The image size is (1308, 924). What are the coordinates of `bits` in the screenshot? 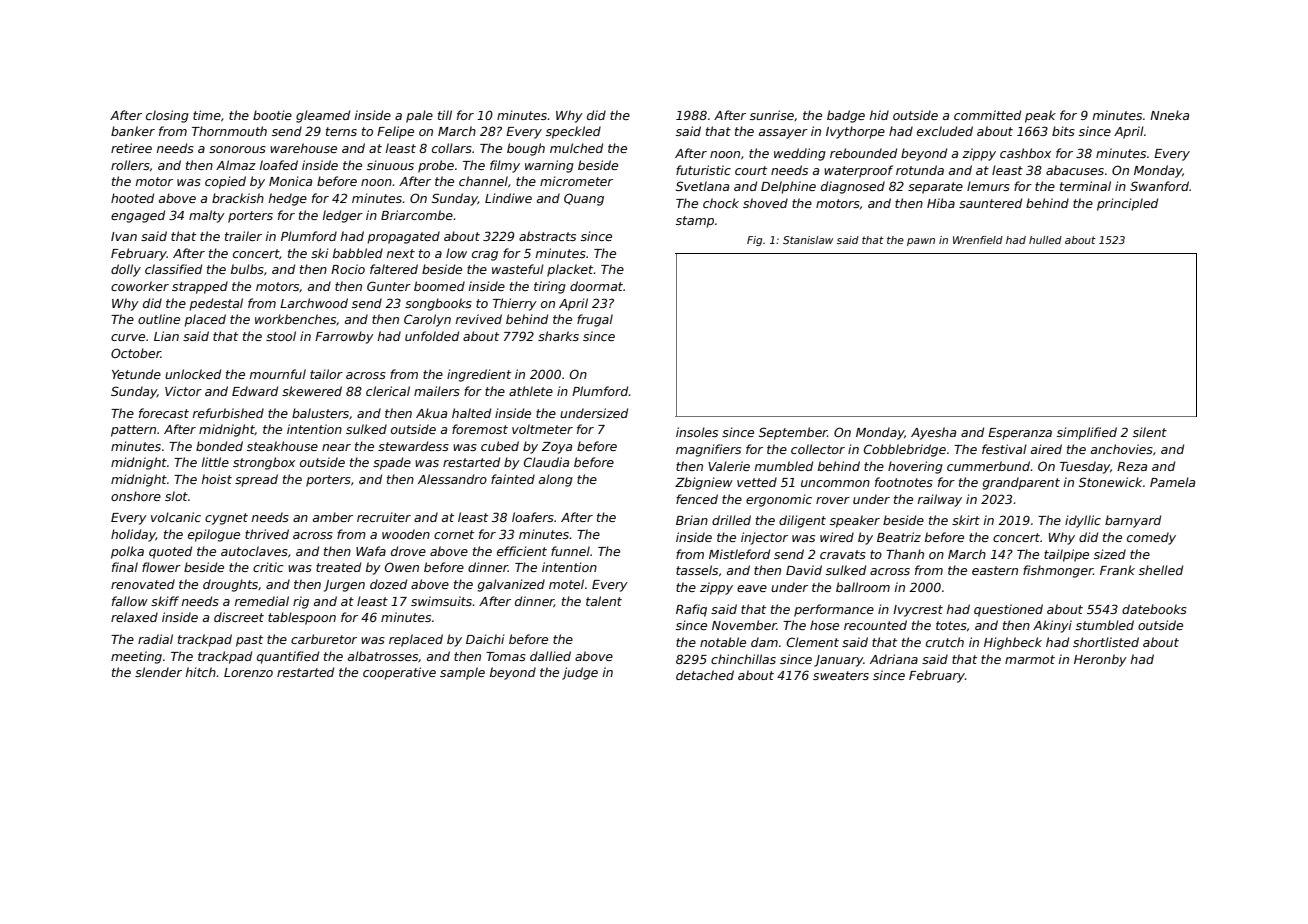 It's located at (1063, 131).
